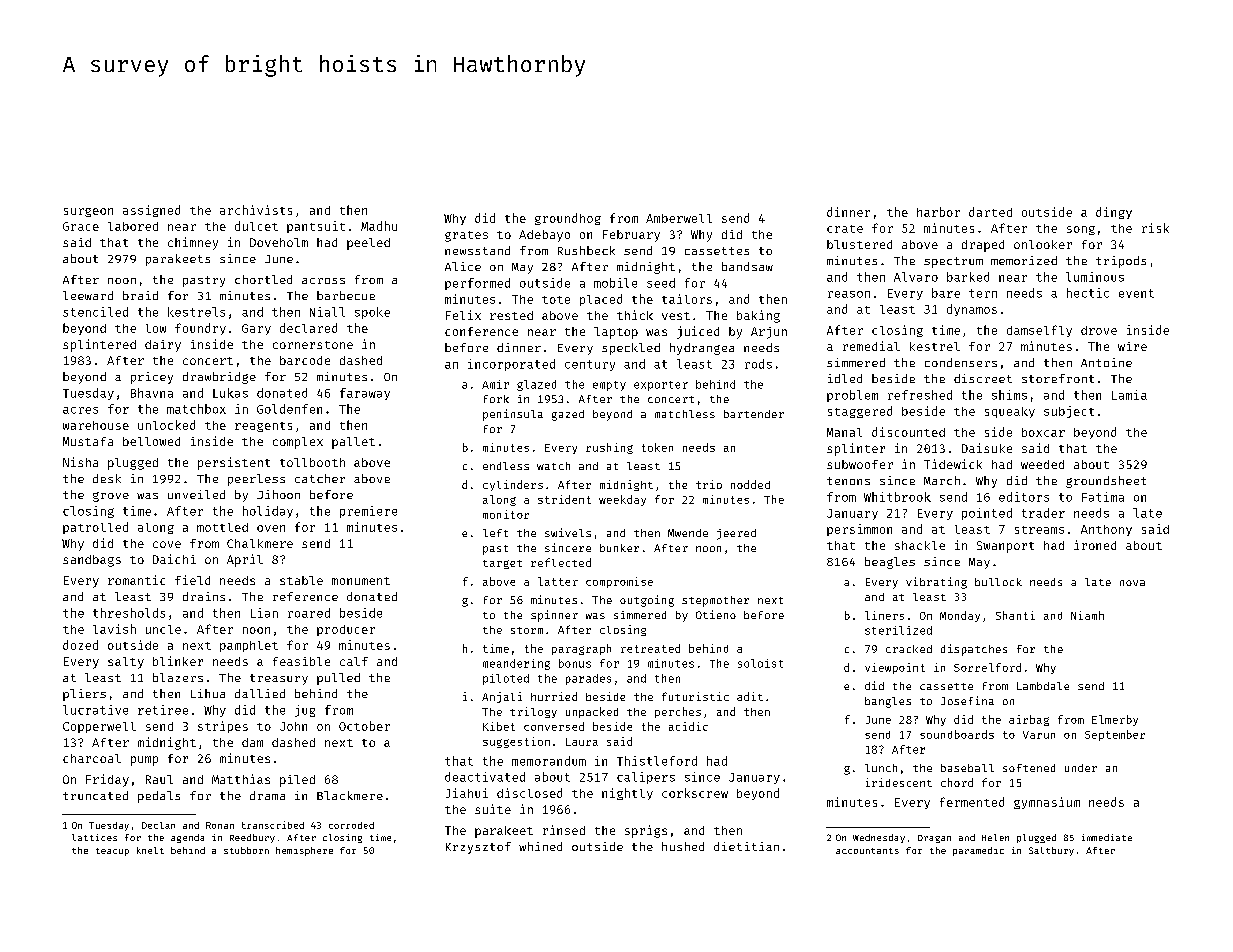 This page has height=952, width=1233. Describe the element at coordinates (650, 648) in the page. I see `retreated` at that location.
